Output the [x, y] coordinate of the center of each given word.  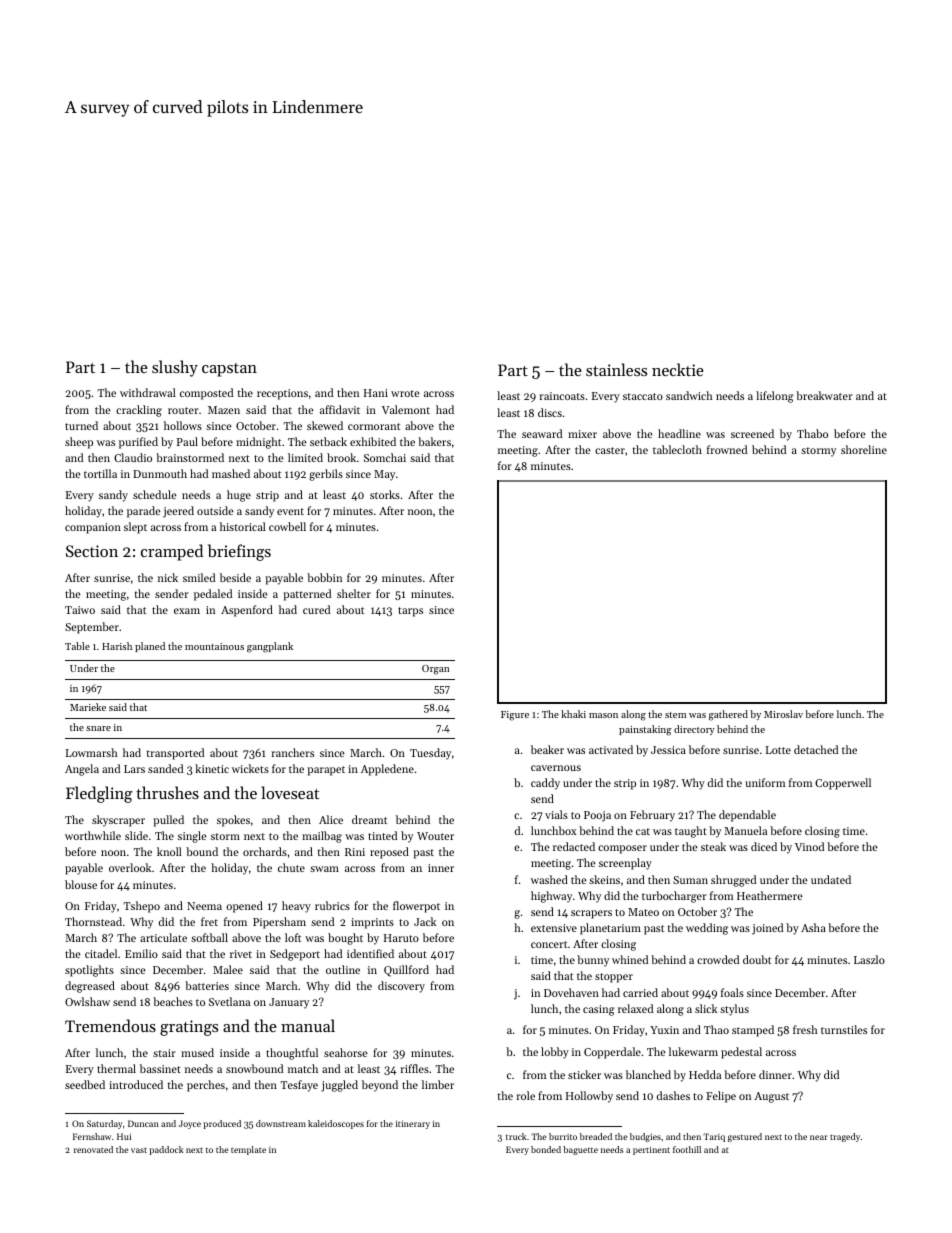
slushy [175, 368]
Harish [117, 646]
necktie [678, 369]
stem [675, 715]
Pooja [597, 816]
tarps [410, 612]
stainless [616, 369]
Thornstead [93, 921]
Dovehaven [571, 992]
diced [764, 846]
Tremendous [110, 1025]
